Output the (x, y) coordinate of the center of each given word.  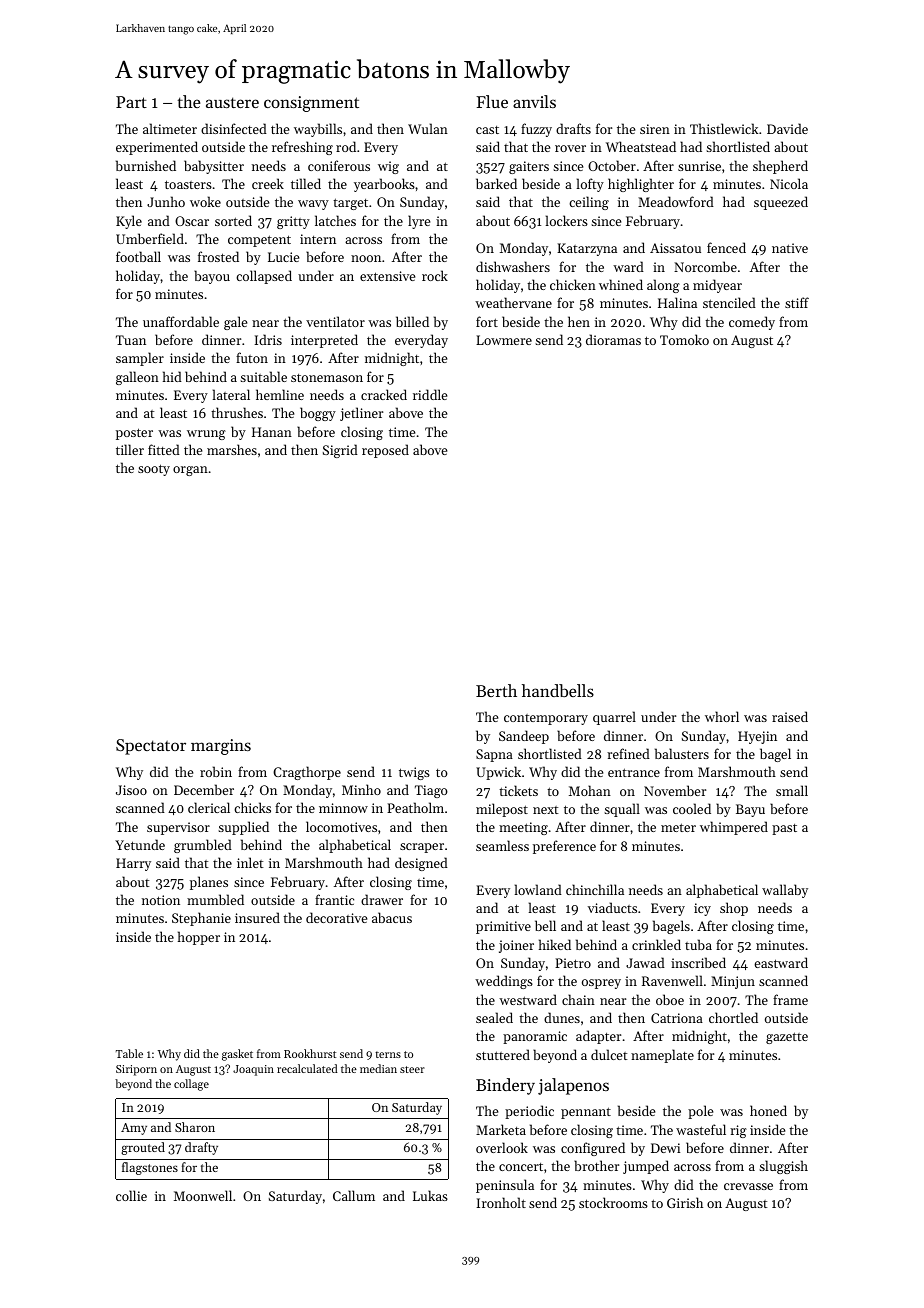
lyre (419, 222)
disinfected (234, 128)
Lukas (430, 1195)
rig (738, 1131)
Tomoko (684, 339)
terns (388, 1054)
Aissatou (675, 248)
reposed (385, 451)
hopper (199, 938)
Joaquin (253, 1070)
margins (221, 747)
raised (790, 716)
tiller (130, 449)
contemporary (546, 719)
